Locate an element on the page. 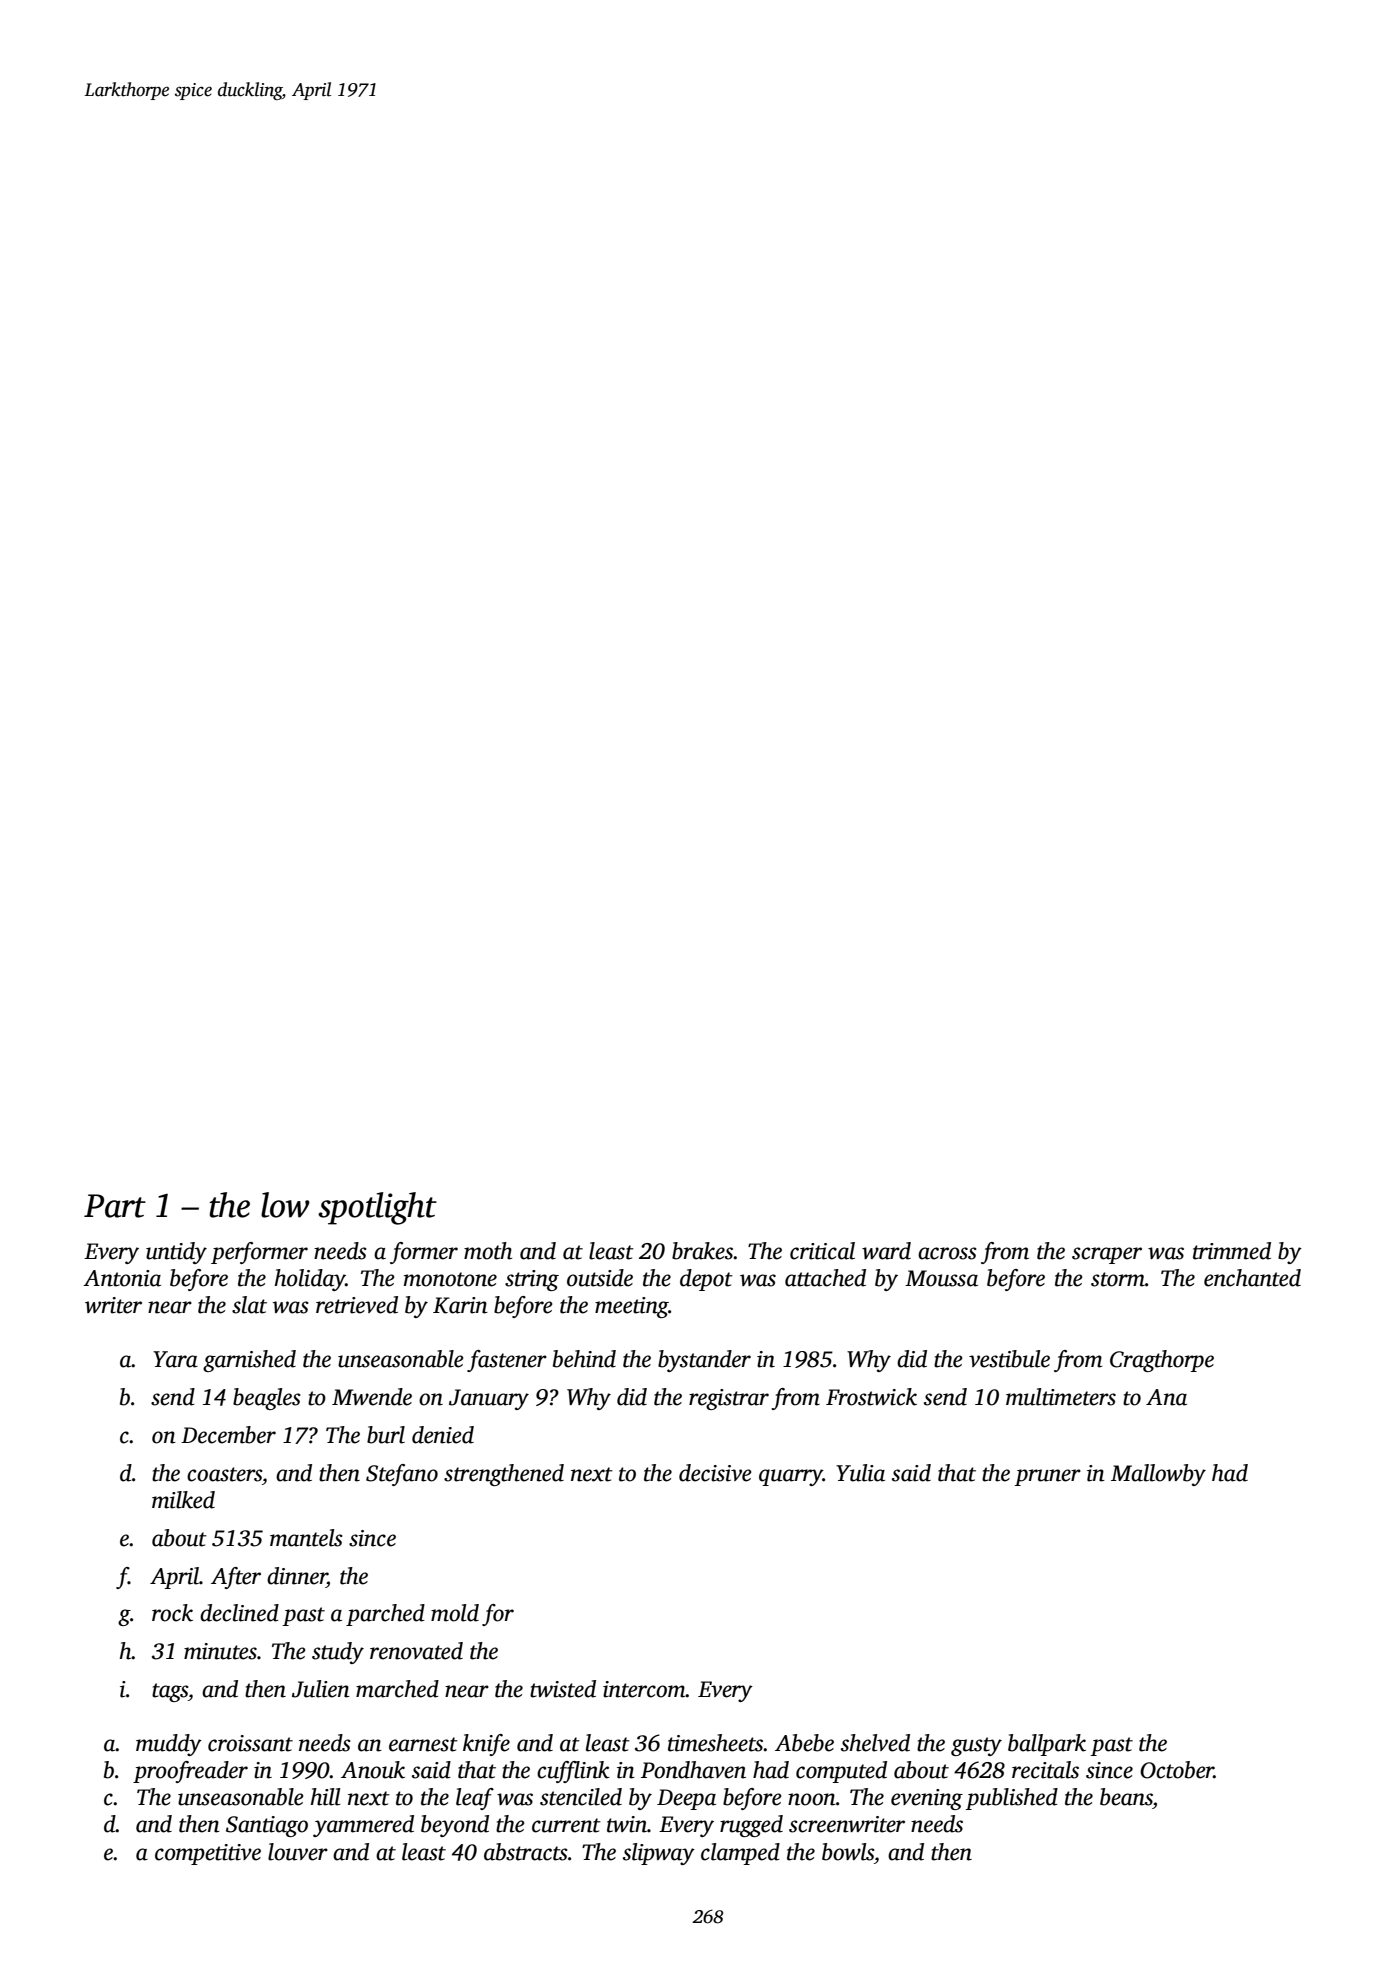  mantels is located at coordinates (306, 1538).
